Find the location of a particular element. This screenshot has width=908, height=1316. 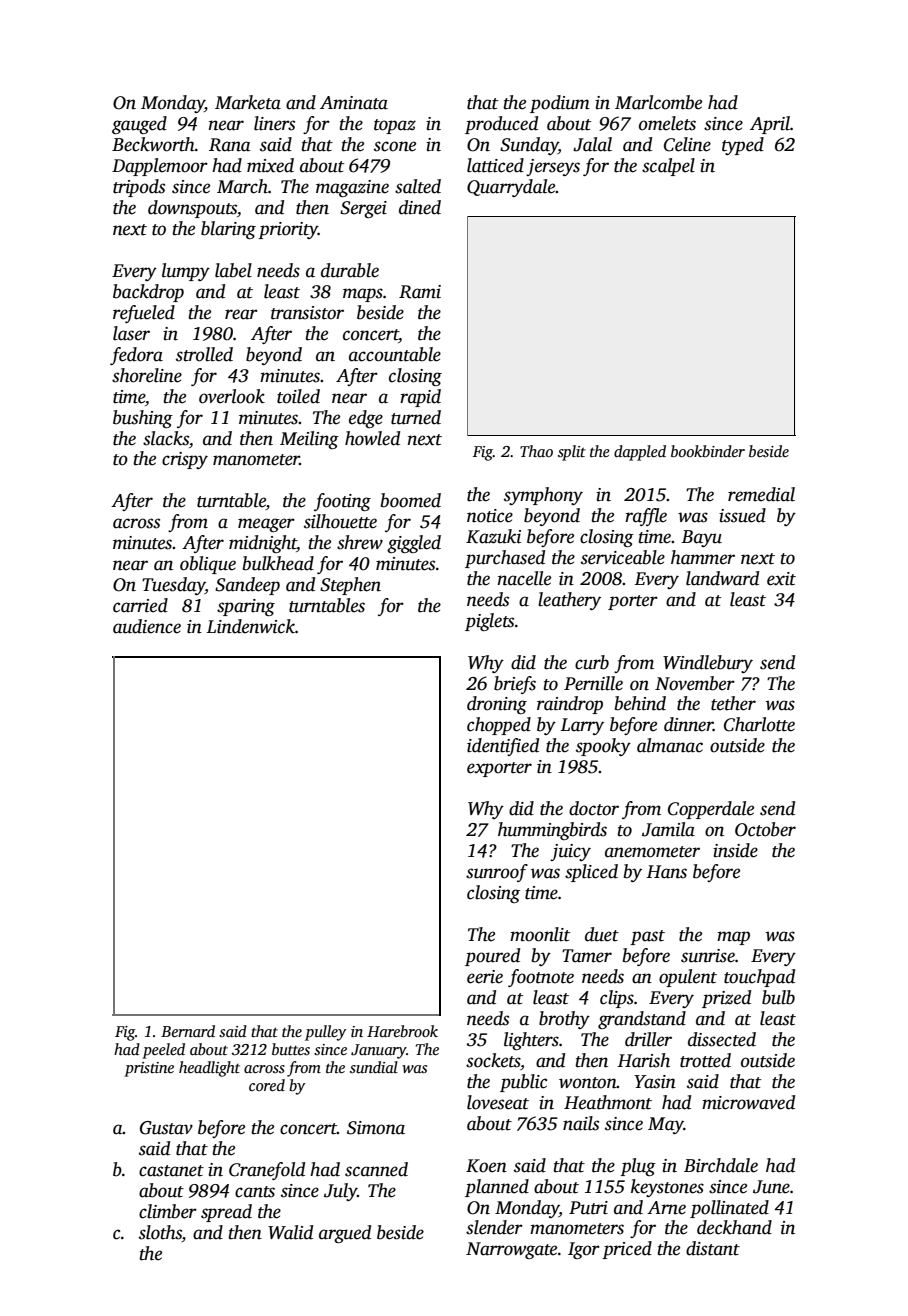

gauged is located at coordinates (139, 125).
